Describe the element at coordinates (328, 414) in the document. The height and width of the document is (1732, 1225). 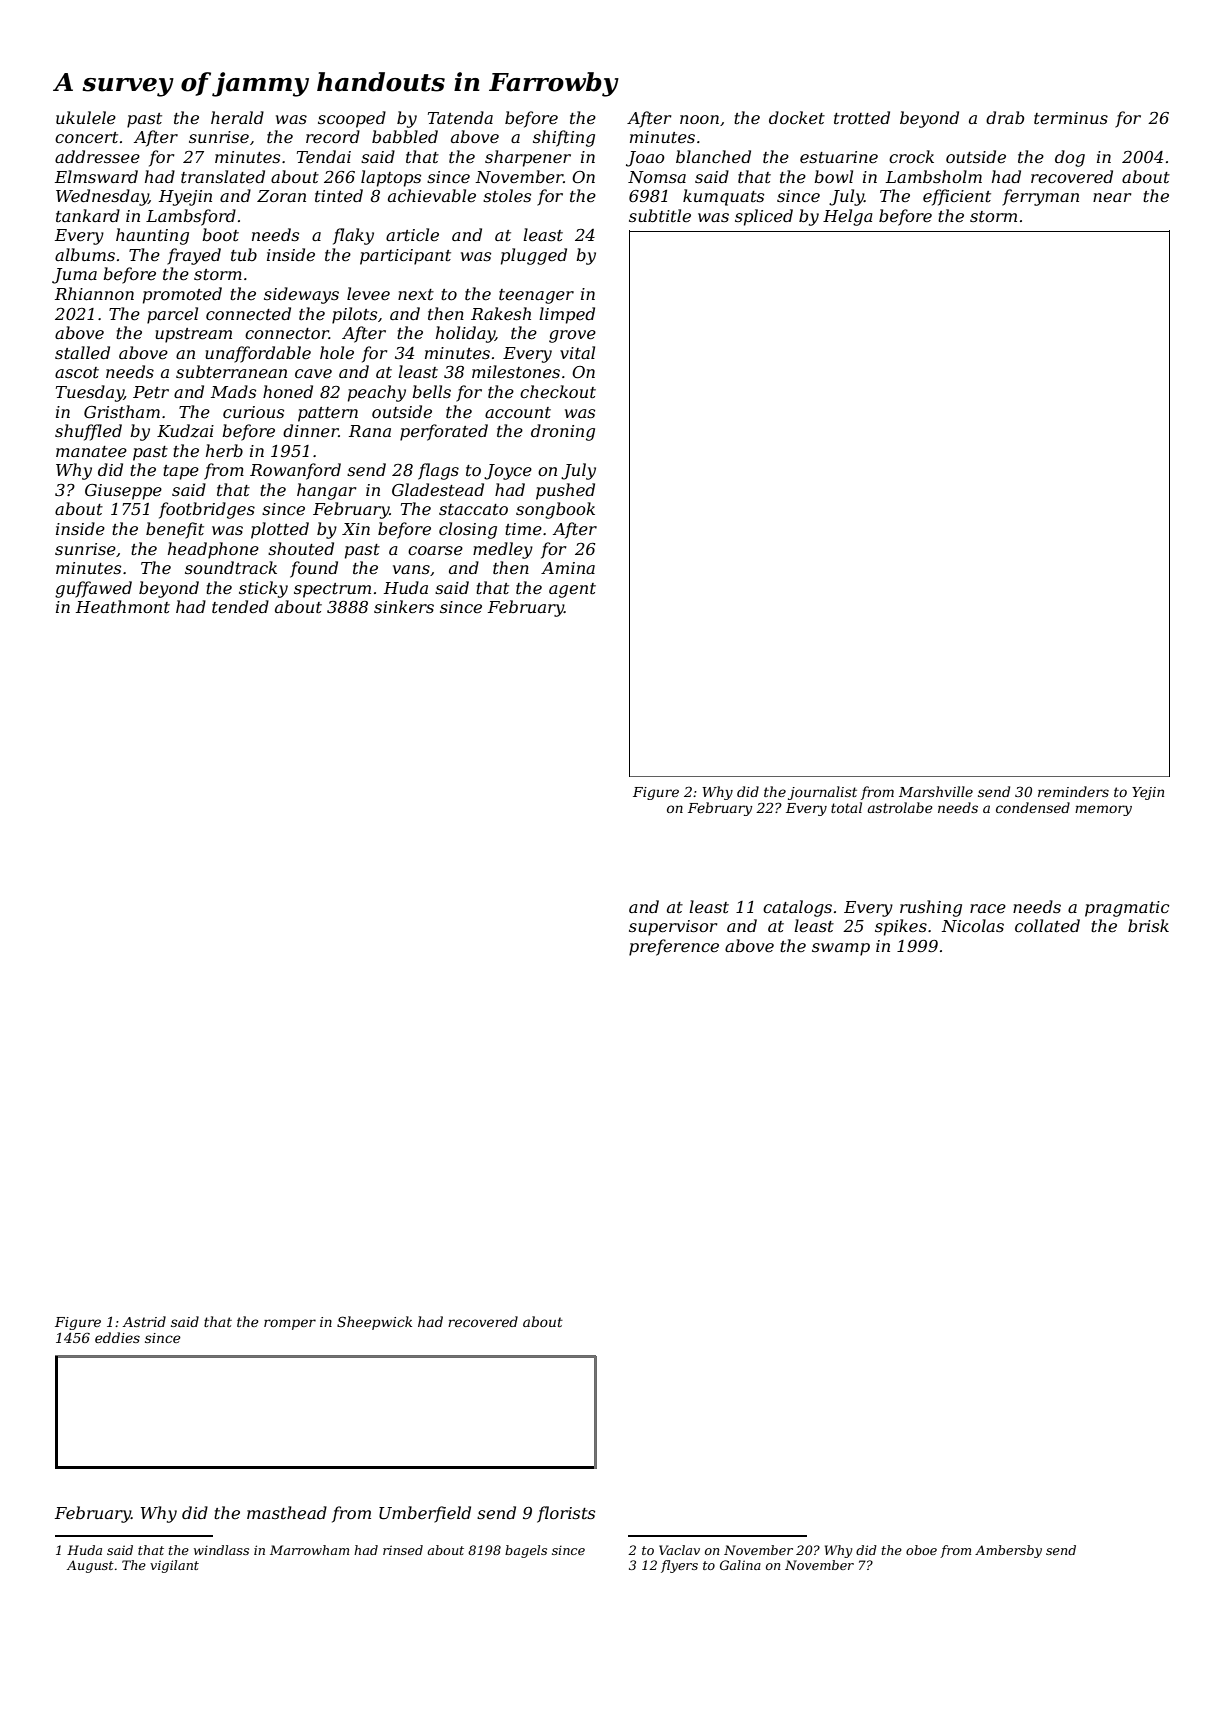
I see `pattern` at that location.
